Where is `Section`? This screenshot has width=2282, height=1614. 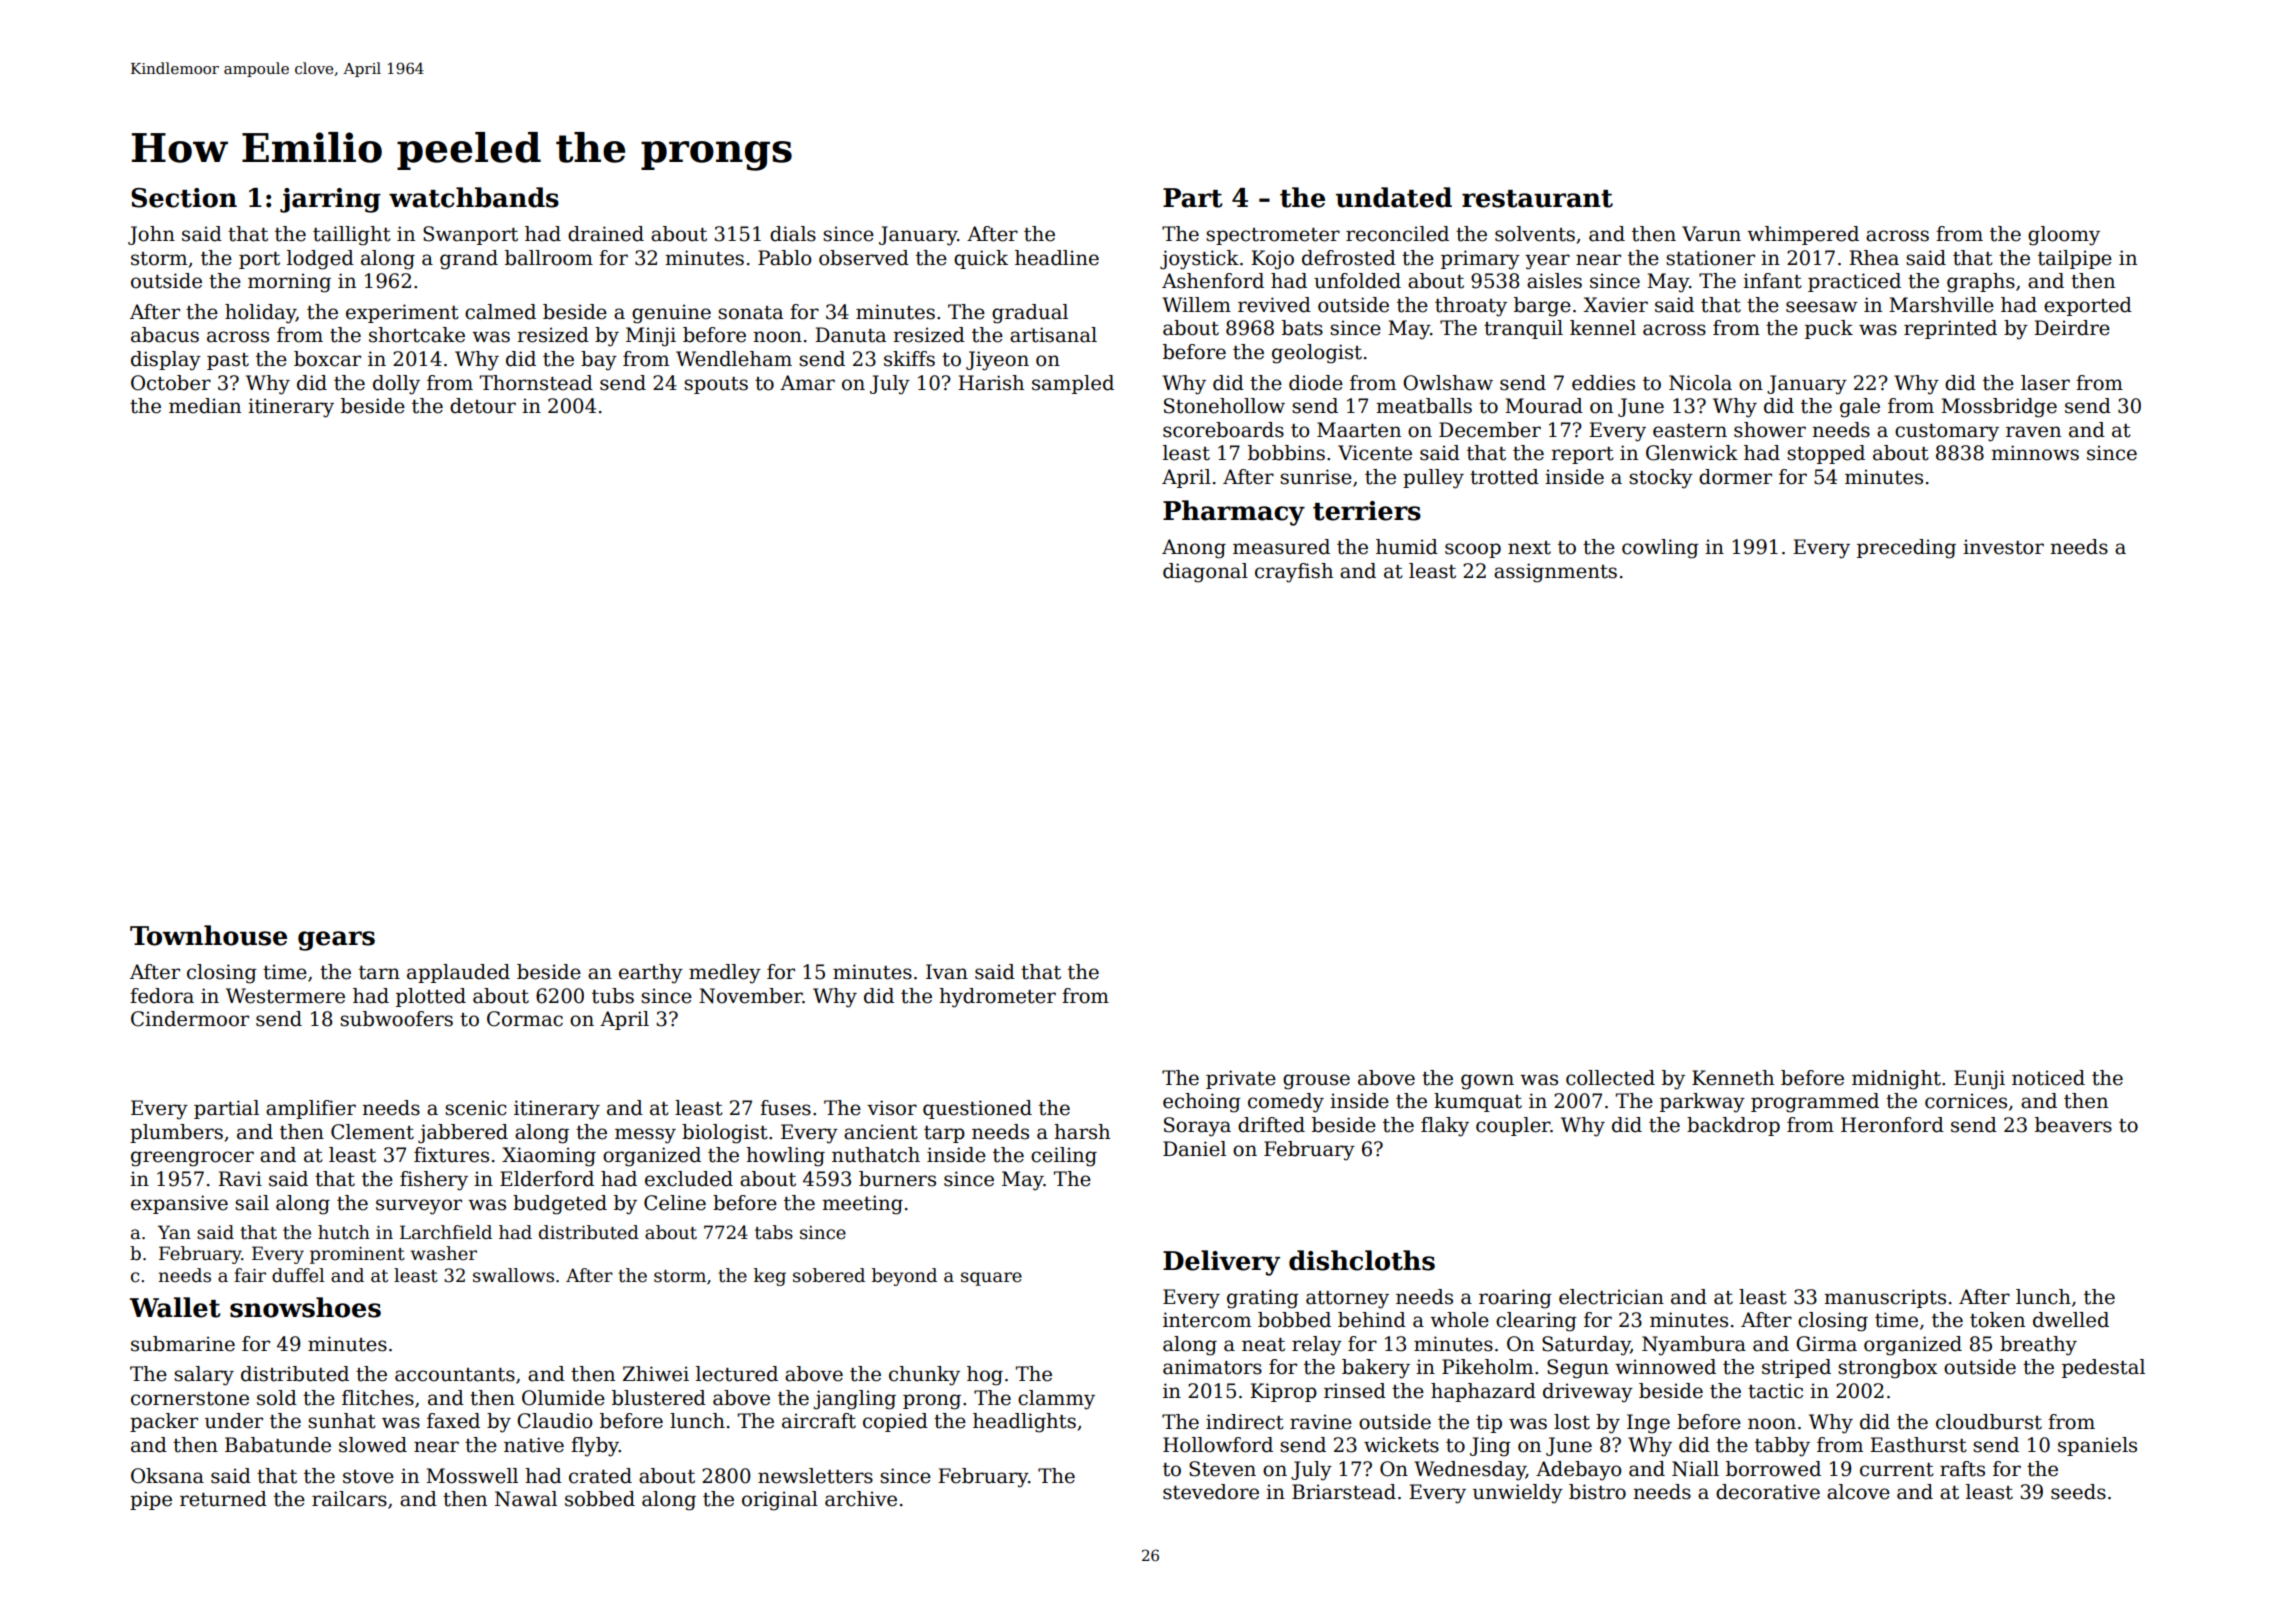 Section is located at coordinates (184, 198).
